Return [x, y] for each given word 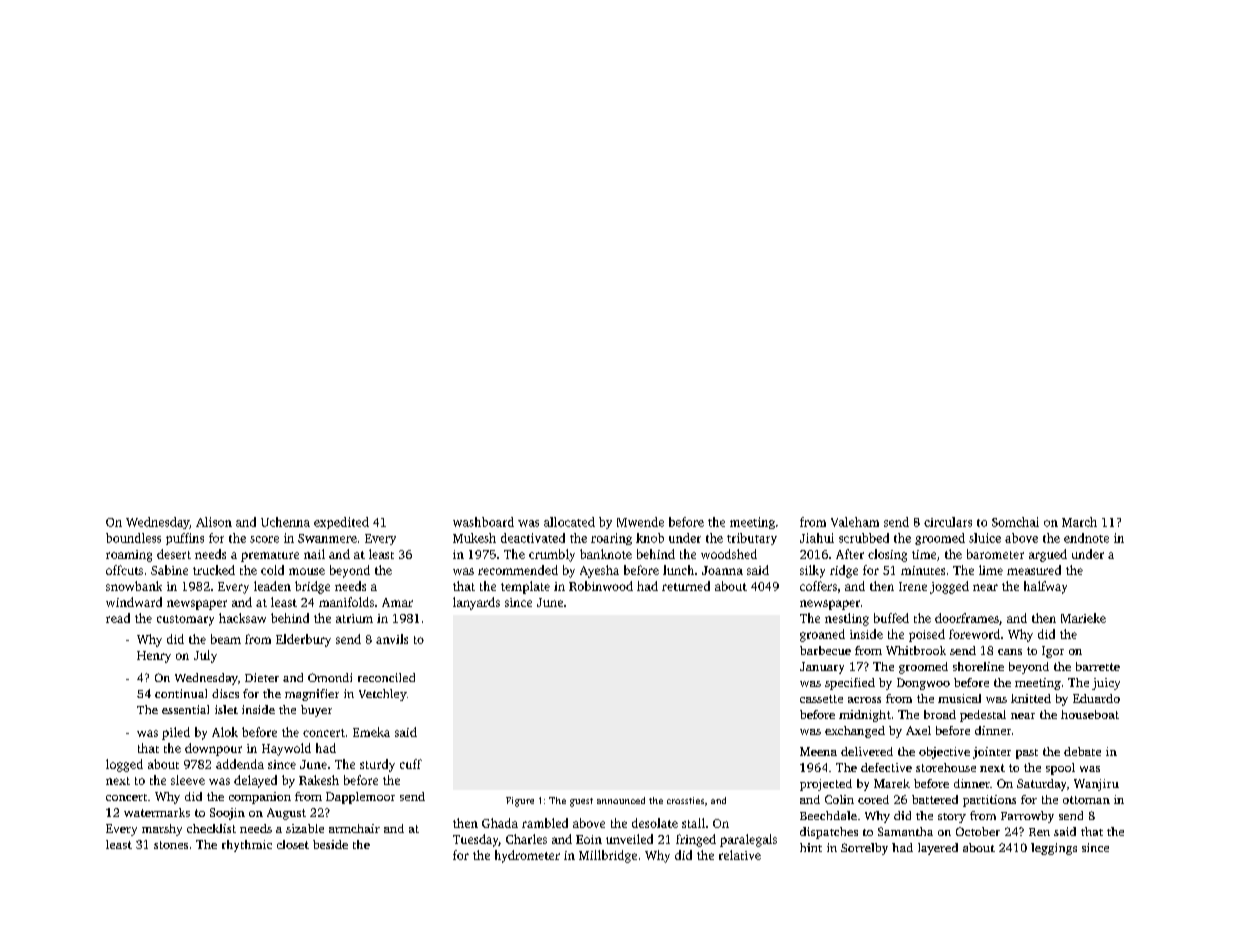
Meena [818, 751]
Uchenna [285, 522]
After [850, 554]
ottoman [1086, 800]
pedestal [983, 716]
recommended [518, 570]
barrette [1098, 666]
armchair [354, 828]
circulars [948, 522]
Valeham [855, 522]
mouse [307, 571]
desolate [655, 823]
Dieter [262, 677]
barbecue [825, 650]
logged [124, 765]
